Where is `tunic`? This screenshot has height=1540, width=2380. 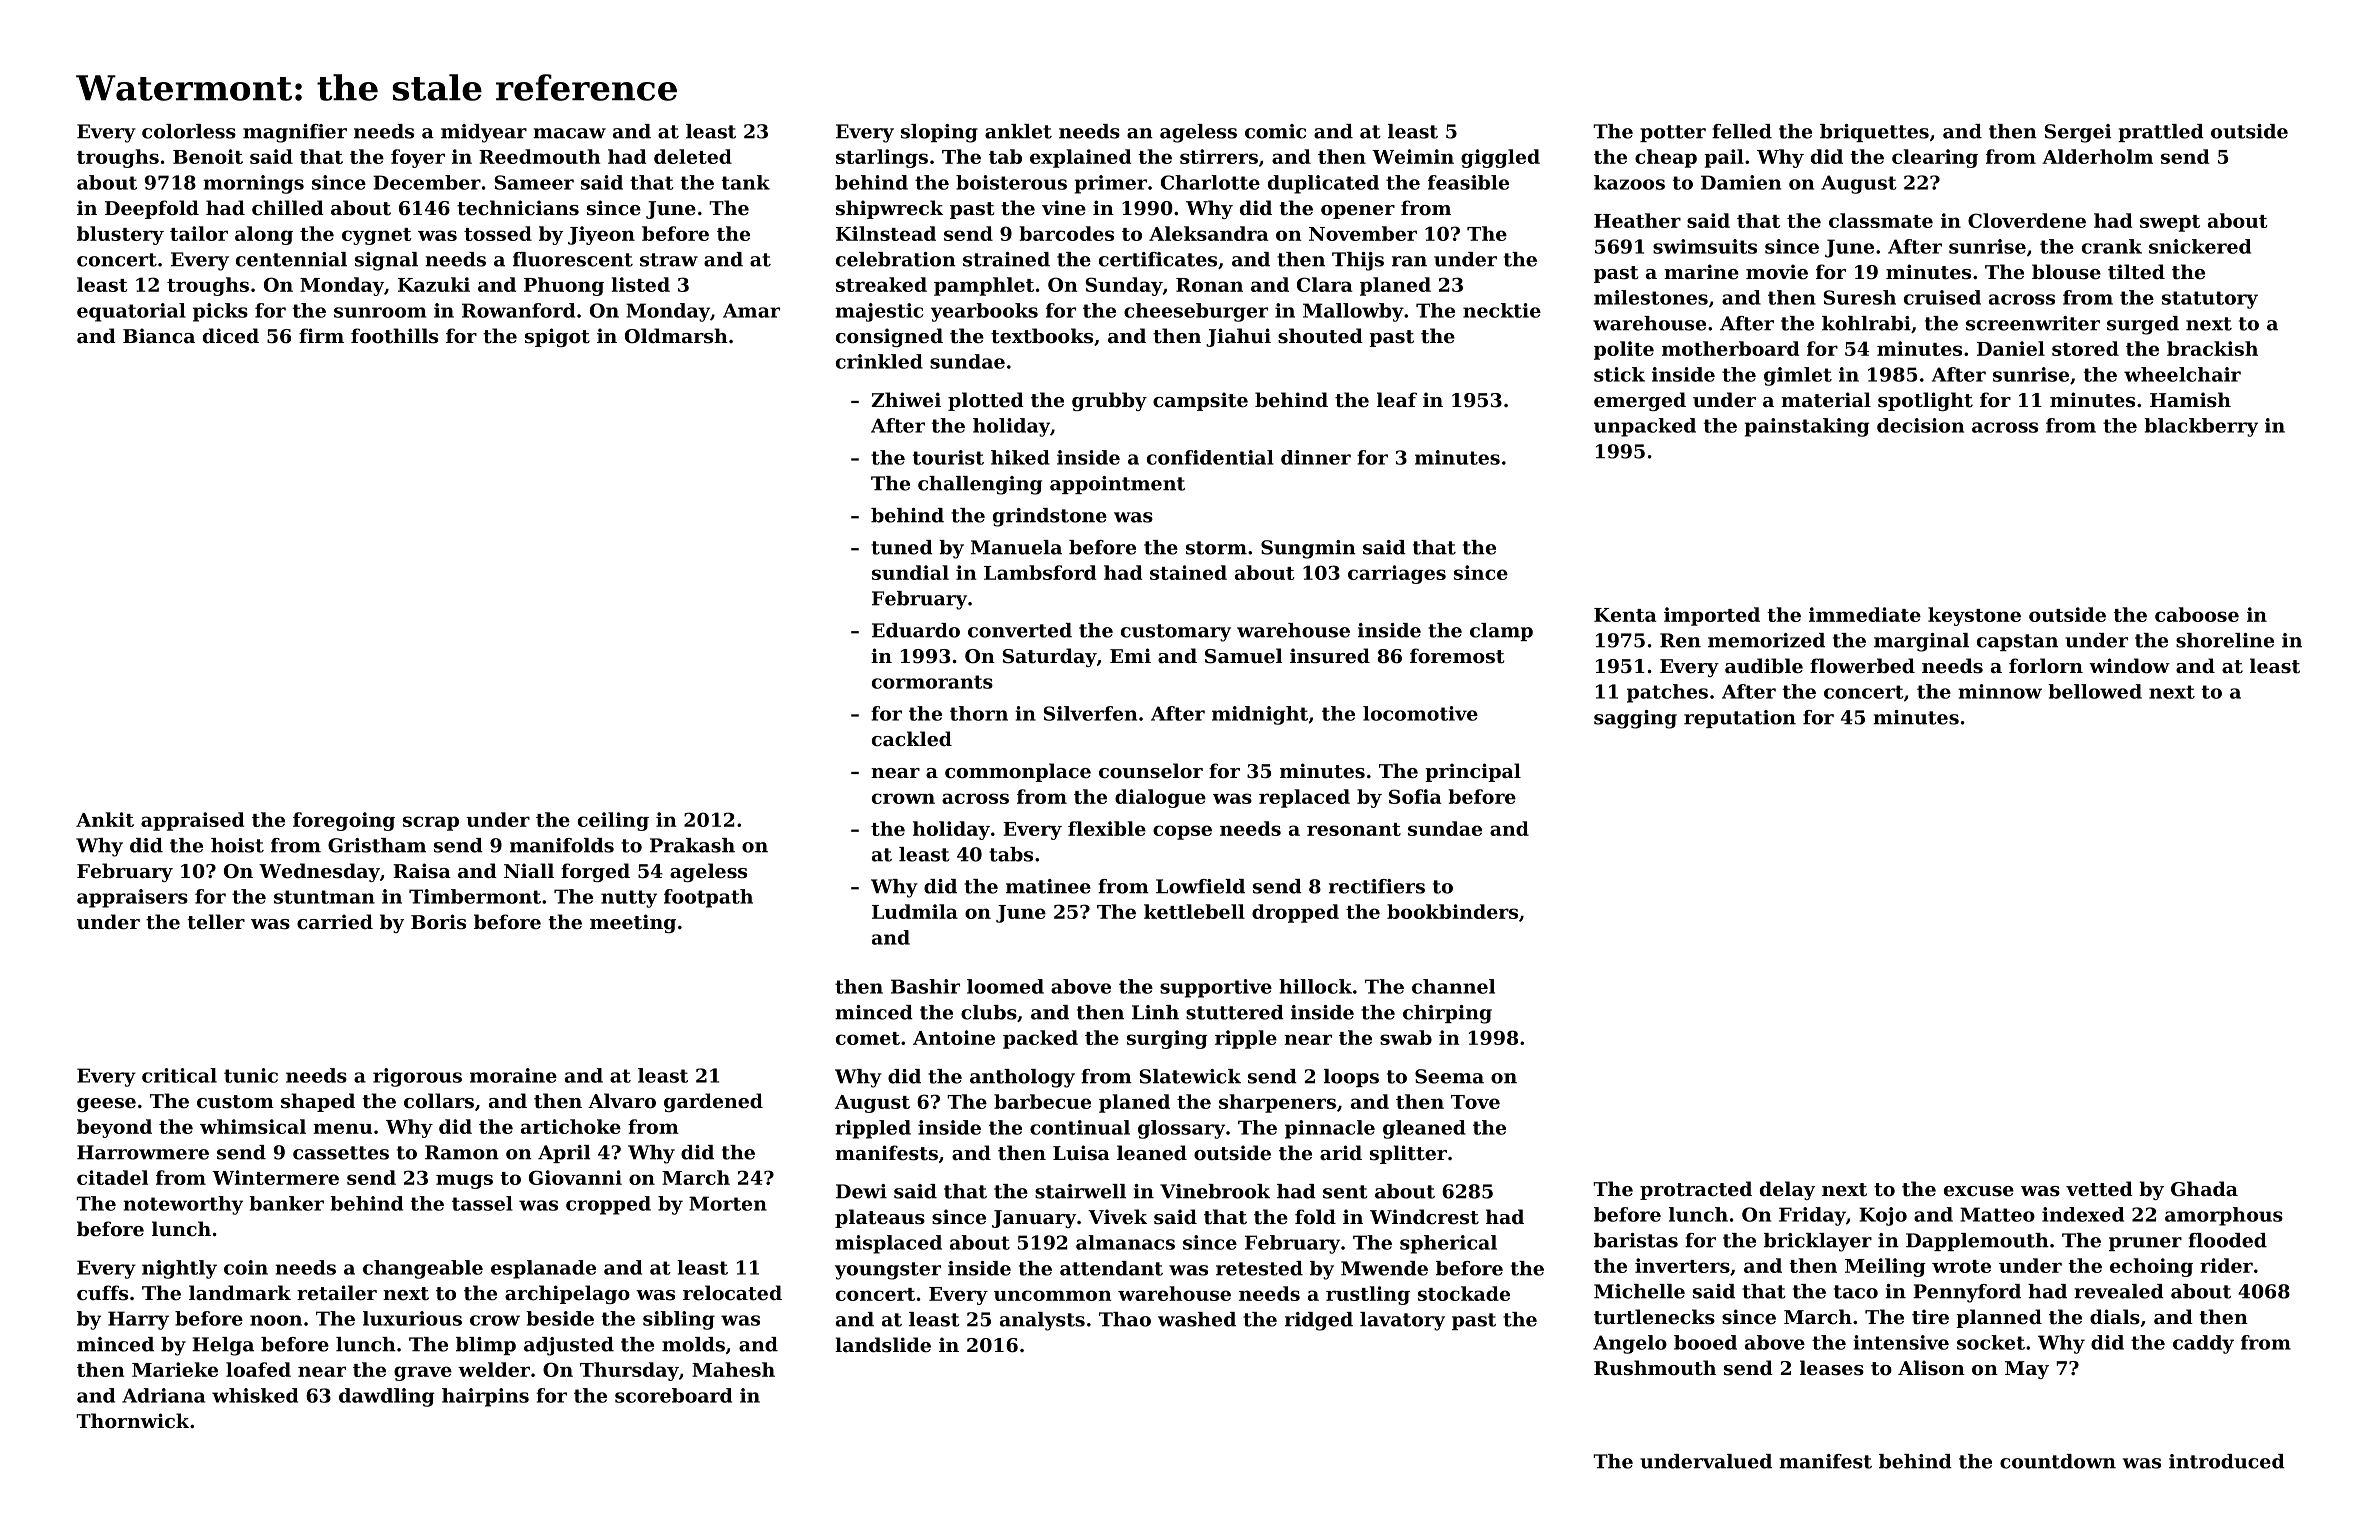 tunic is located at coordinates (251, 1075).
